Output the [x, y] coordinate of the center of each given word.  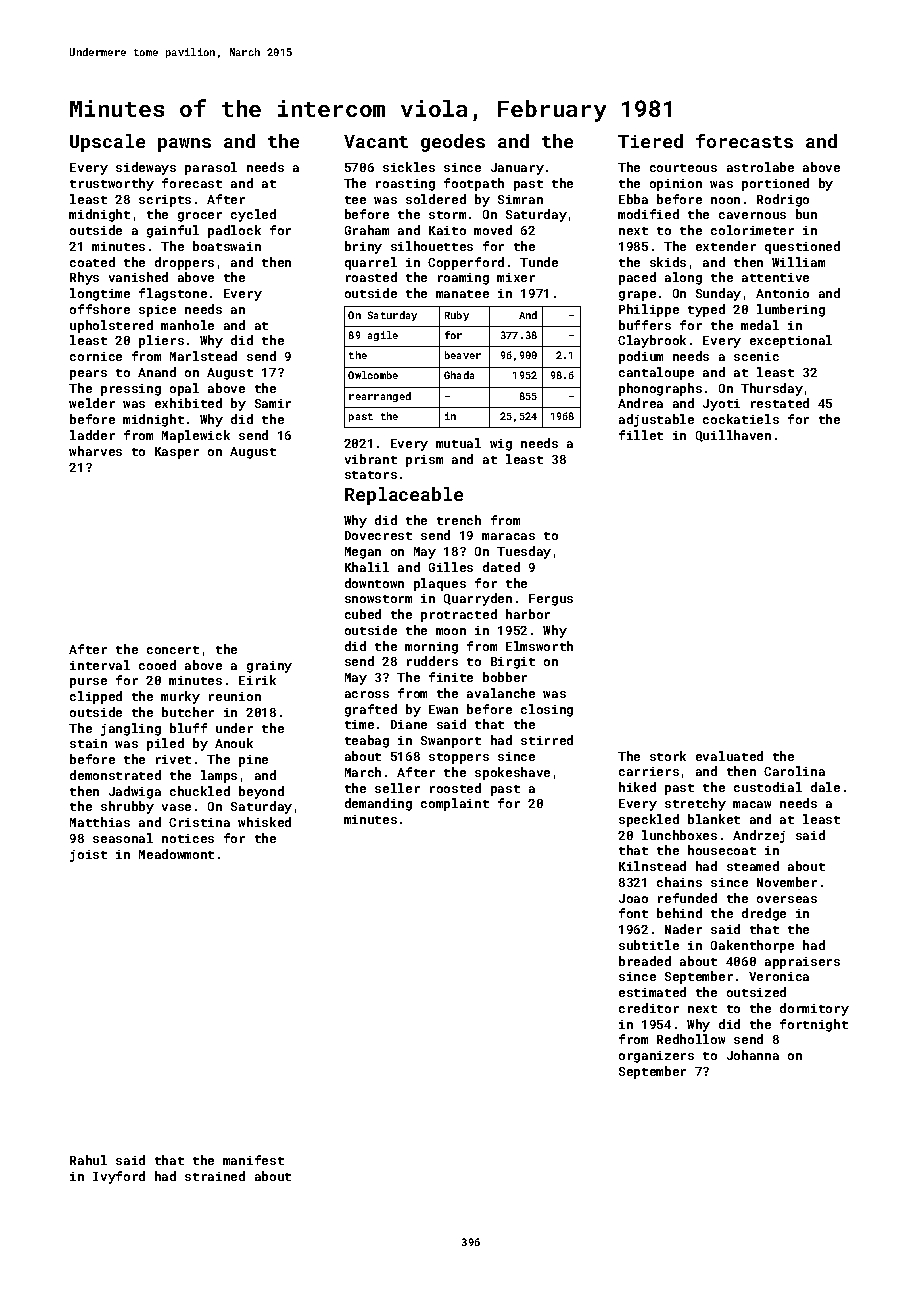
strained [215, 1176]
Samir [273, 403]
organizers [656, 1057]
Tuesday [524, 552]
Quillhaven [733, 436]
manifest [253, 1160]
